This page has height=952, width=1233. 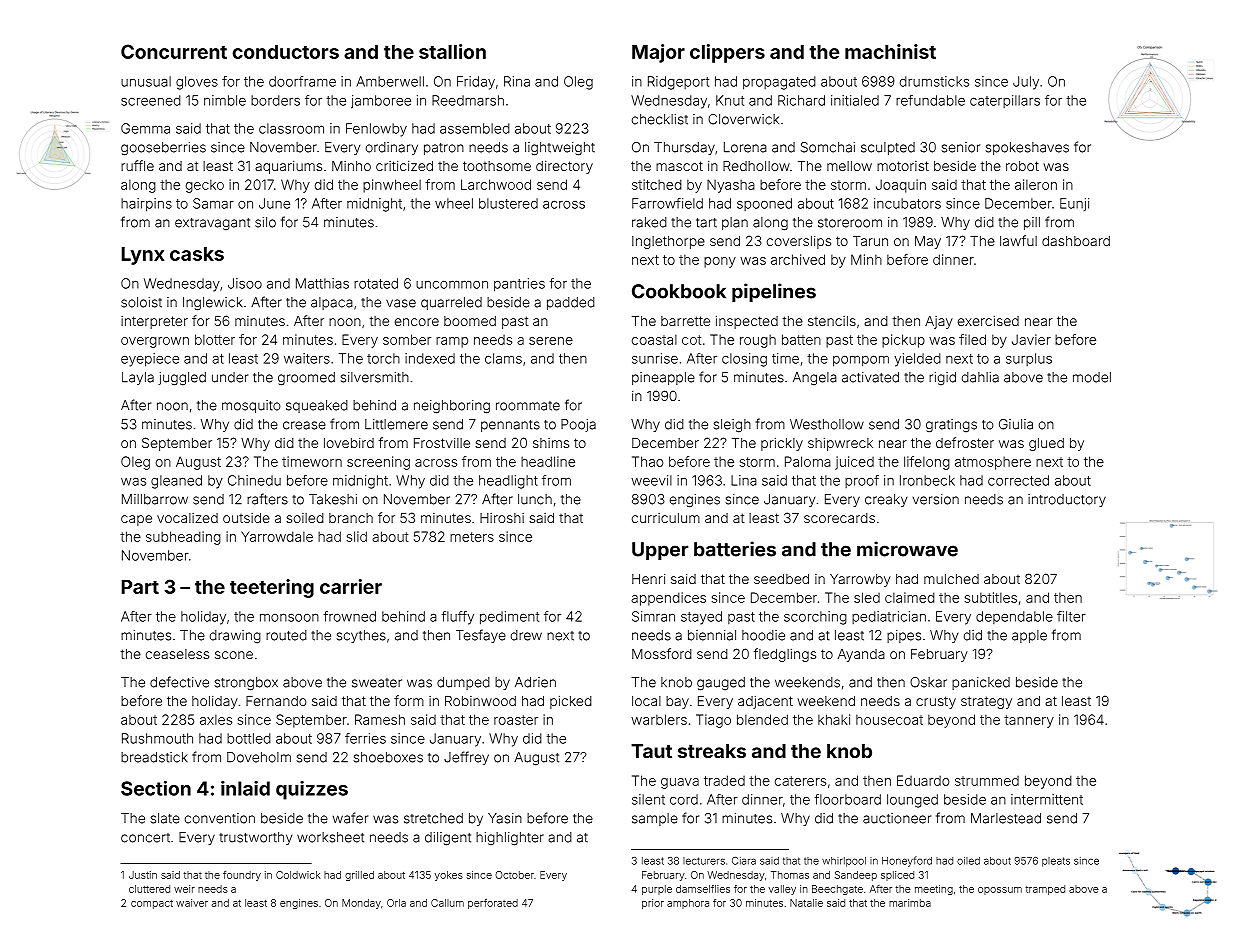 I want to click on Adrien, so click(x=535, y=682).
